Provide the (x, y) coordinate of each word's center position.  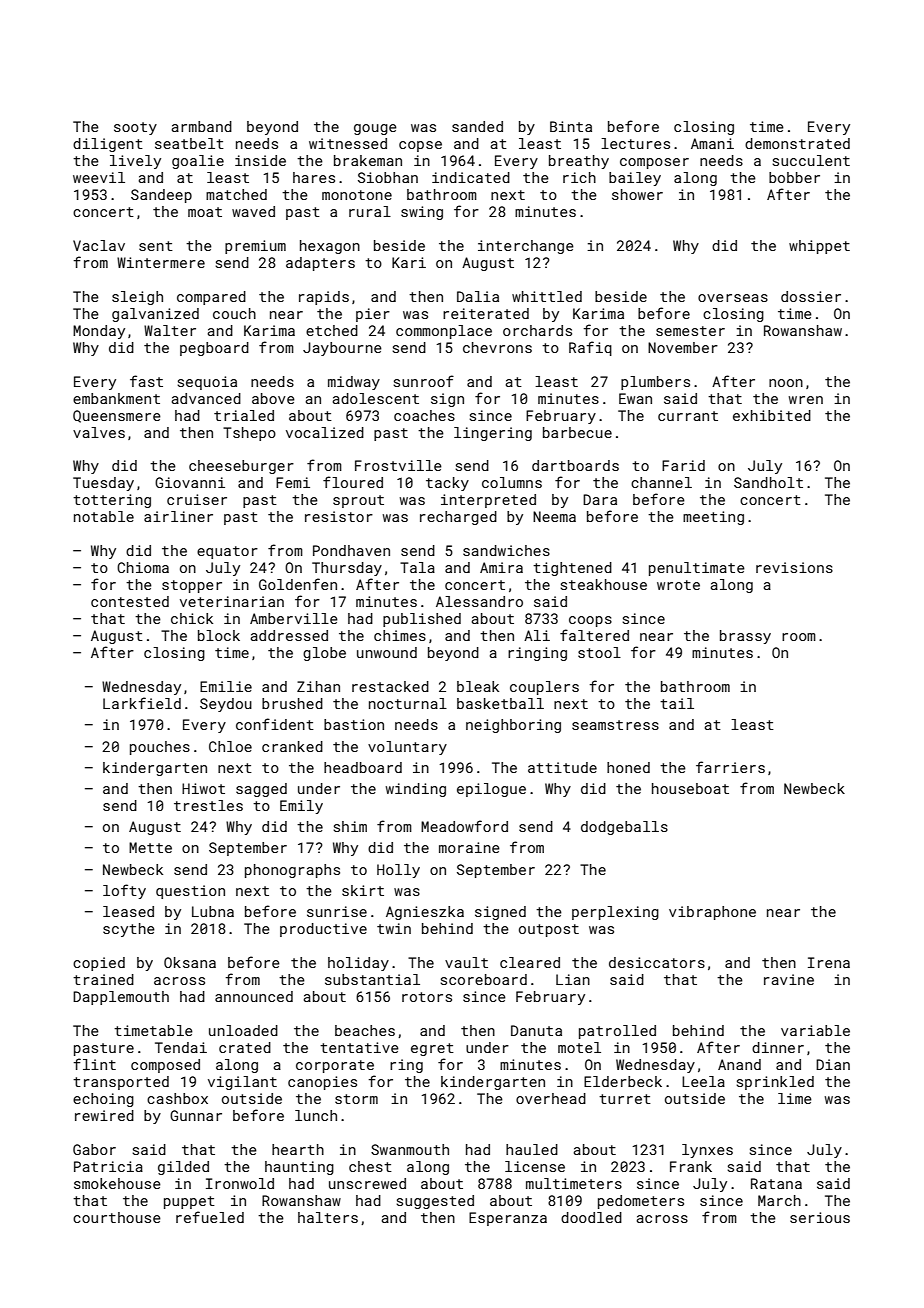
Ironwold (240, 1183)
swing (422, 213)
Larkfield (142, 703)
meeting (713, 518)
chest (370, 1166)
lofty (124, 891)
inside (260, 160)
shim (350, 826)
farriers (730, 767)
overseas (733, 298)
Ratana (776, 1183)
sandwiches (506, 550)
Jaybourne (342, 349)
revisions (794, 567)
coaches (424, 415)
